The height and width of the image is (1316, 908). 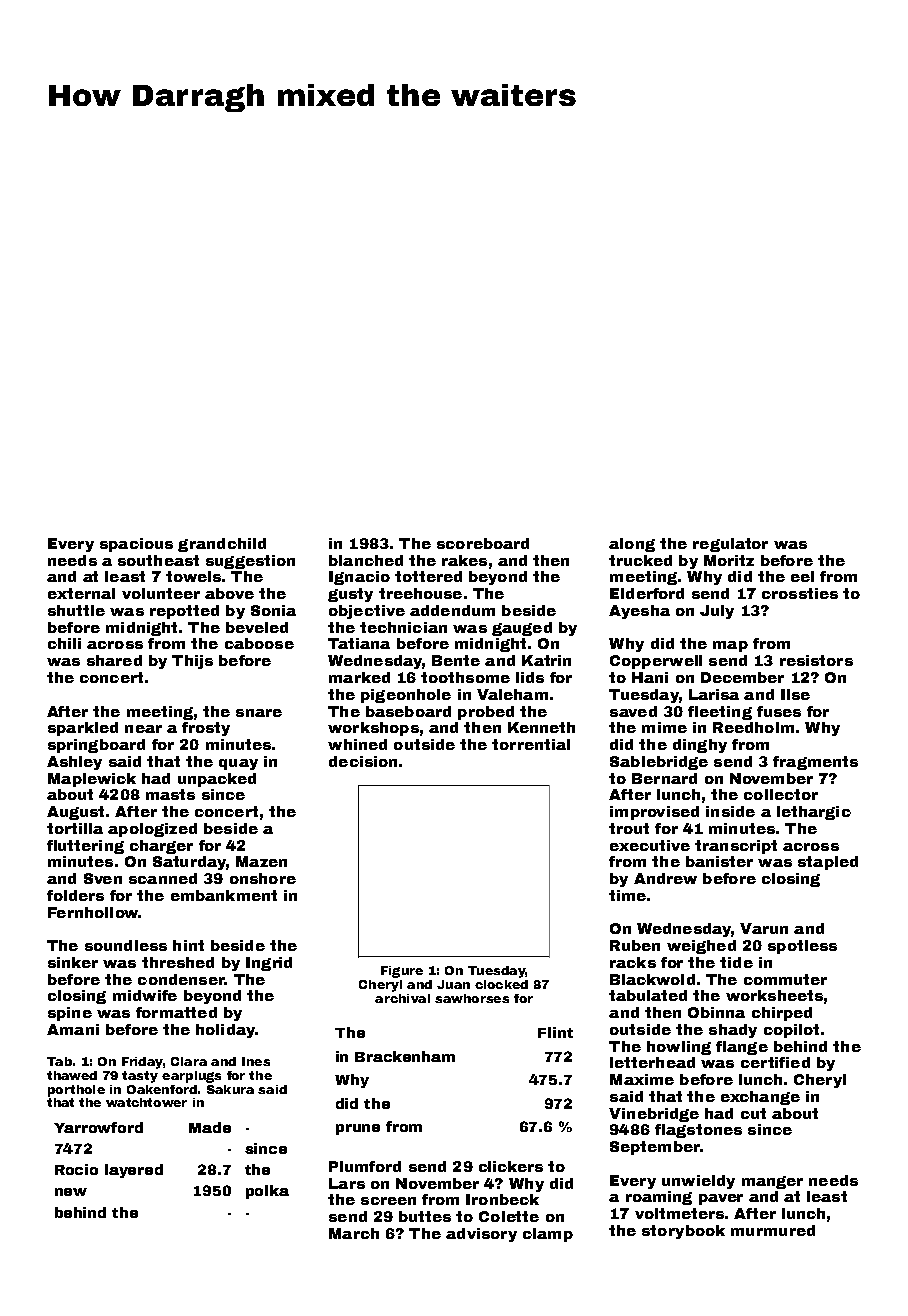 I want to click on scoreboard, so click(x=483, y=543).
